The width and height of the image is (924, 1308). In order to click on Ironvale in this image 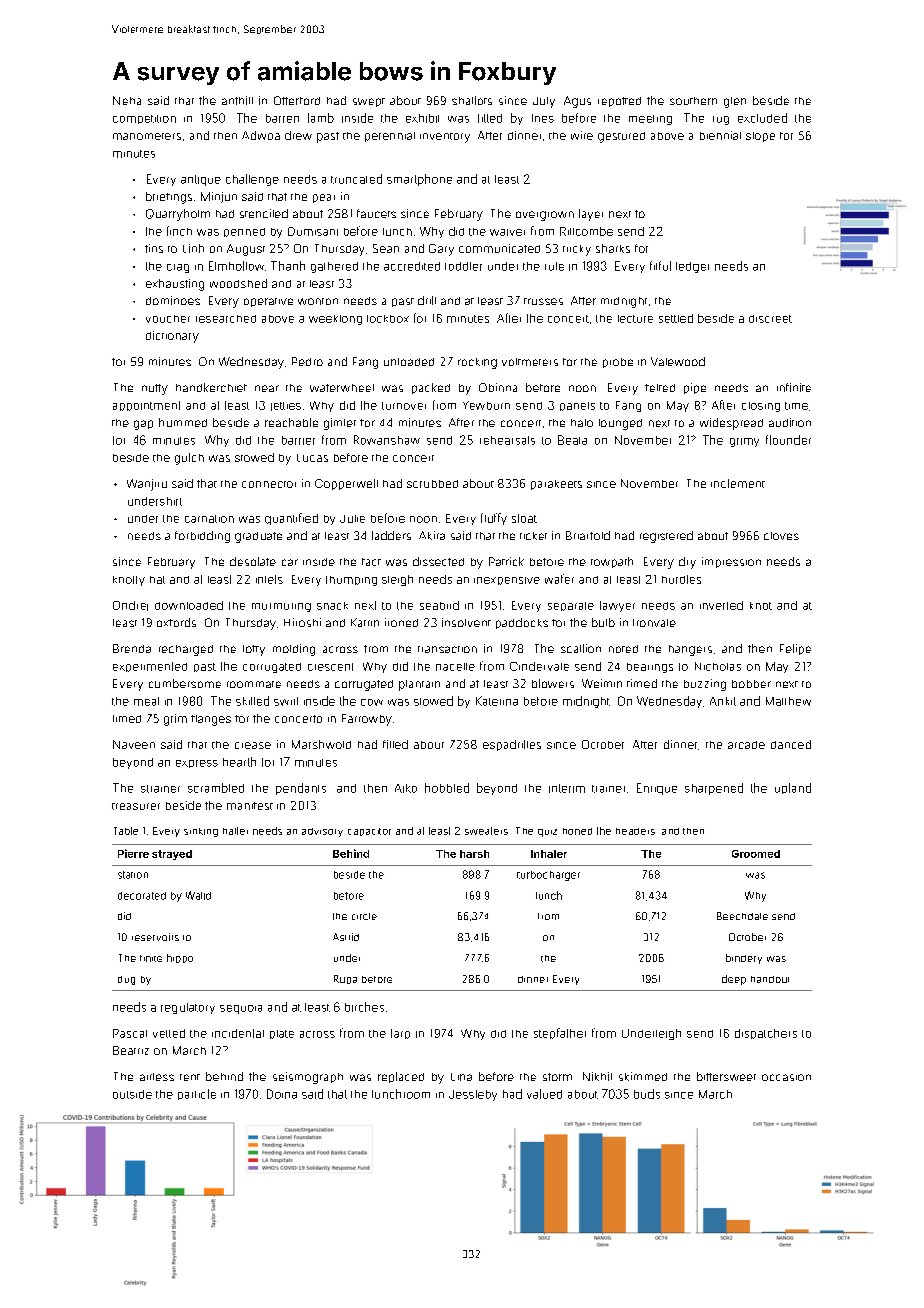, I will do `click(654, 623)`.
